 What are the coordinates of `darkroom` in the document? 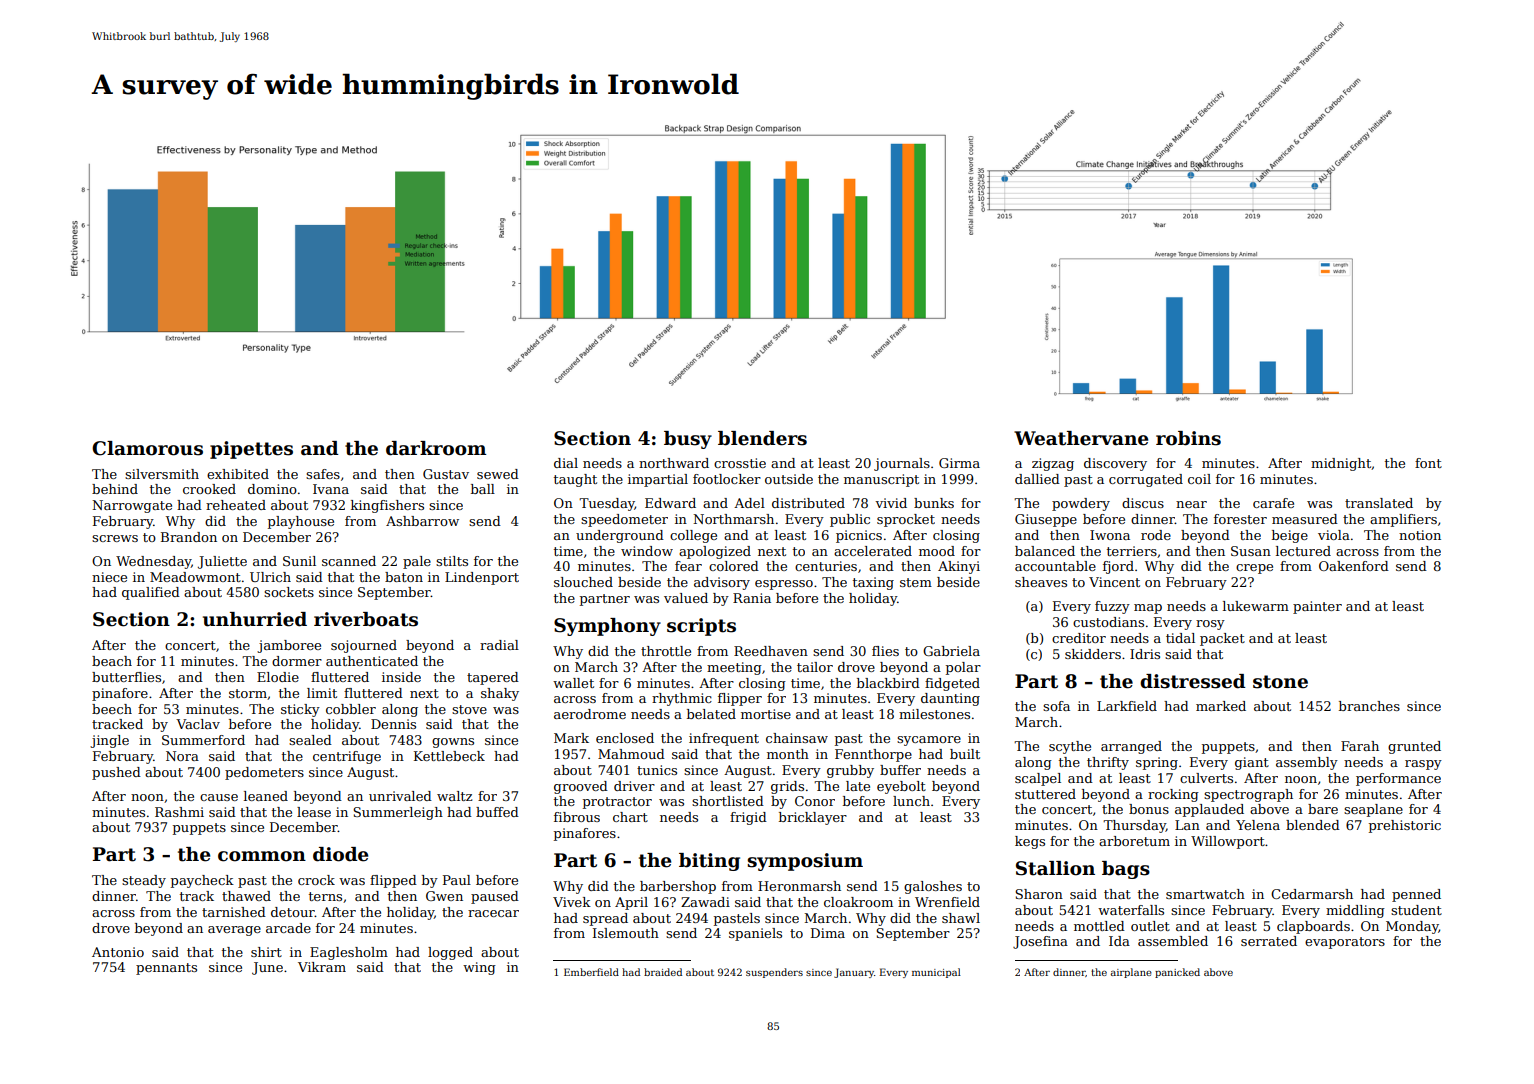 It's located at (436, 448).
